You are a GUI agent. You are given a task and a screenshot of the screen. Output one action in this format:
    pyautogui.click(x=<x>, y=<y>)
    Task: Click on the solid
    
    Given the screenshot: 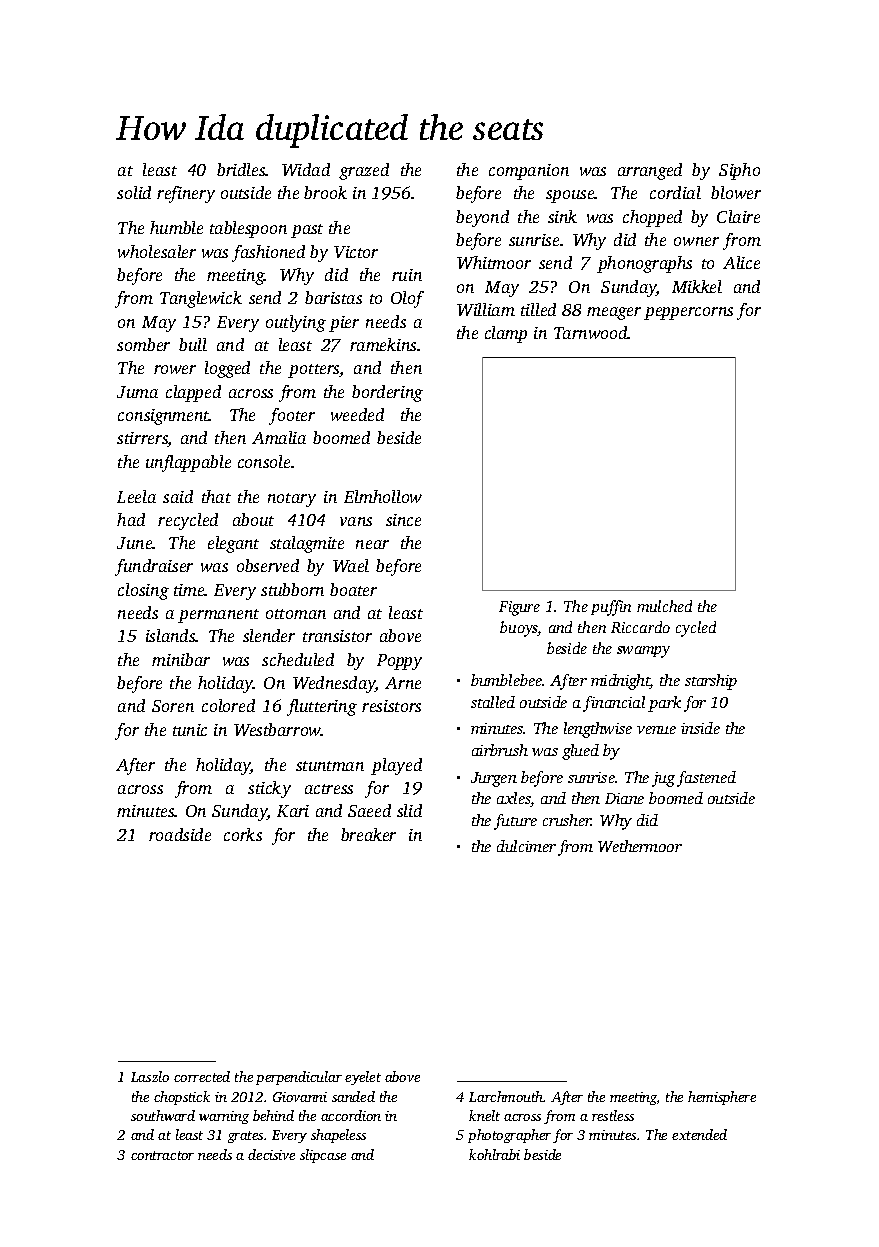 What is the action you would take?
    pyautogui.click(x=134, y=192)
